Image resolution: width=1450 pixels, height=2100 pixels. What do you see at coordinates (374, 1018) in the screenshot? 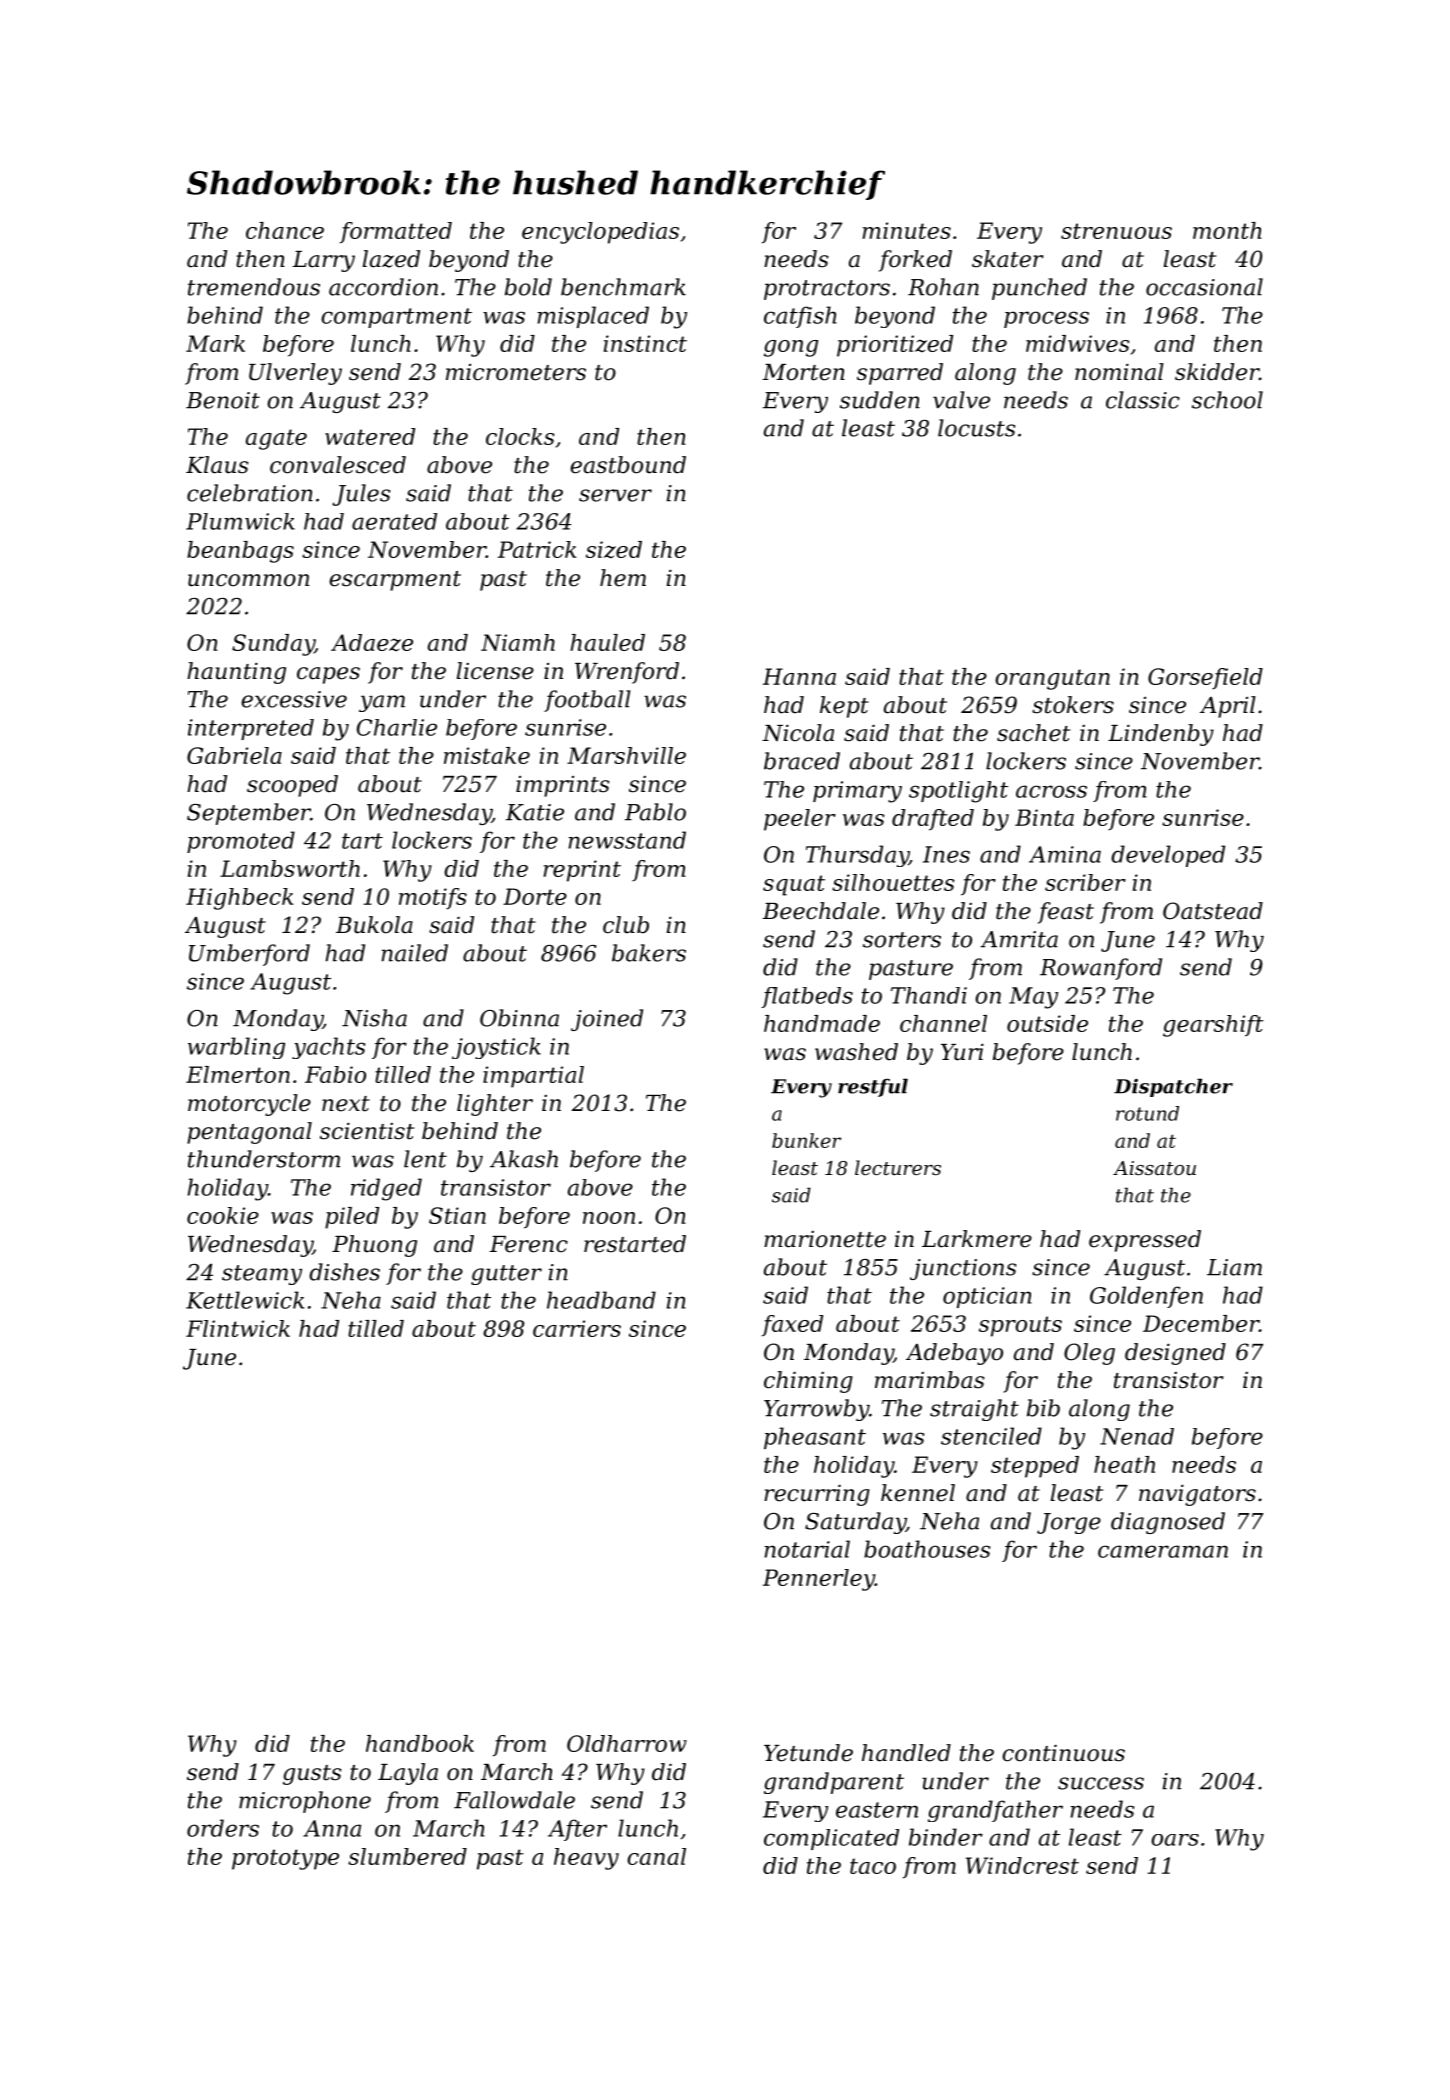
I see `Nisha` at bounding box center [374, 1018].
